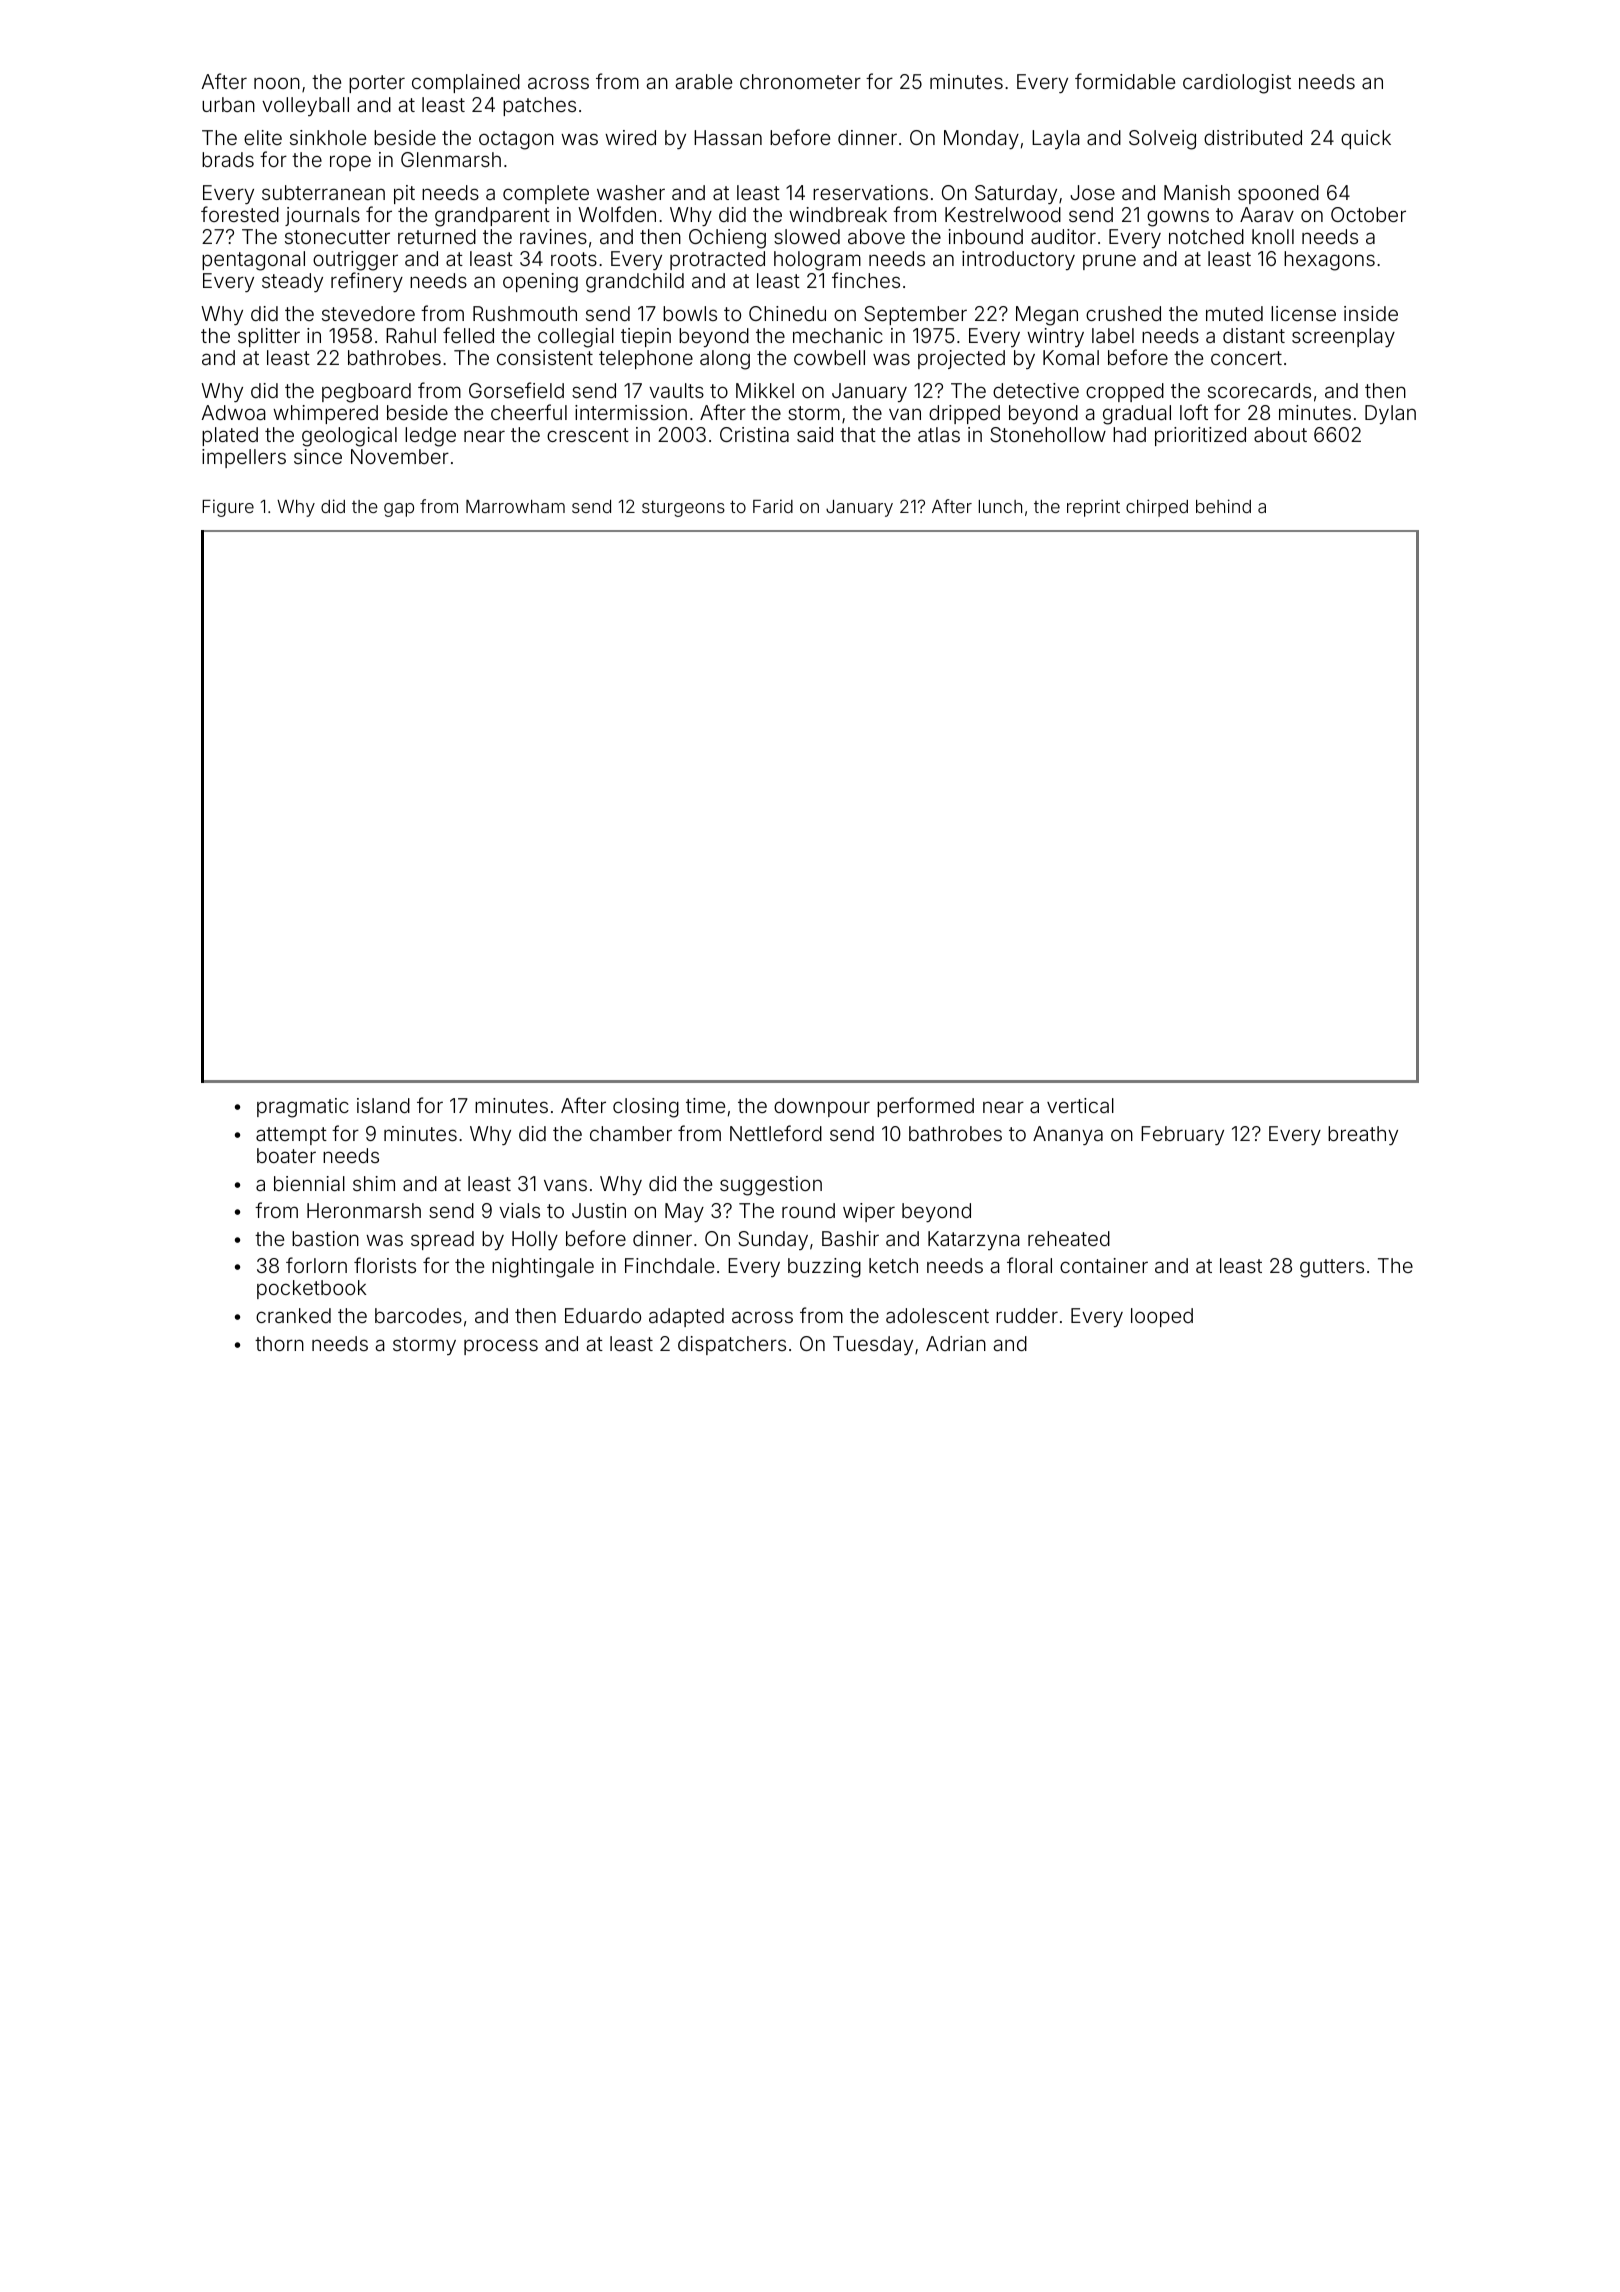  I want to click on chronometer, so click(800, 81).
